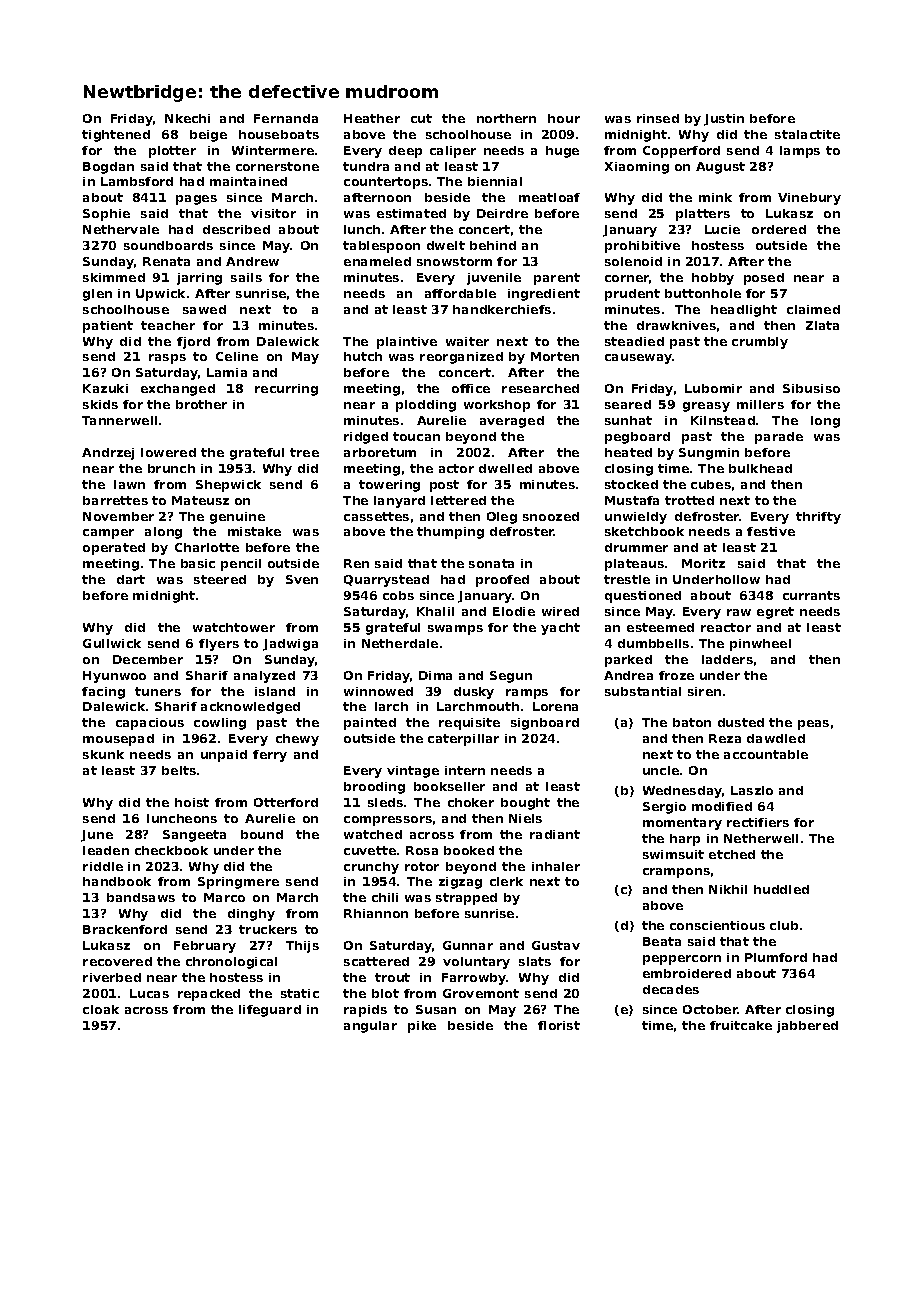 The width and height of the page is (924, 1308). Describe the element at coordinates (101, 1009) in the page. I see `cloak` at that location.
